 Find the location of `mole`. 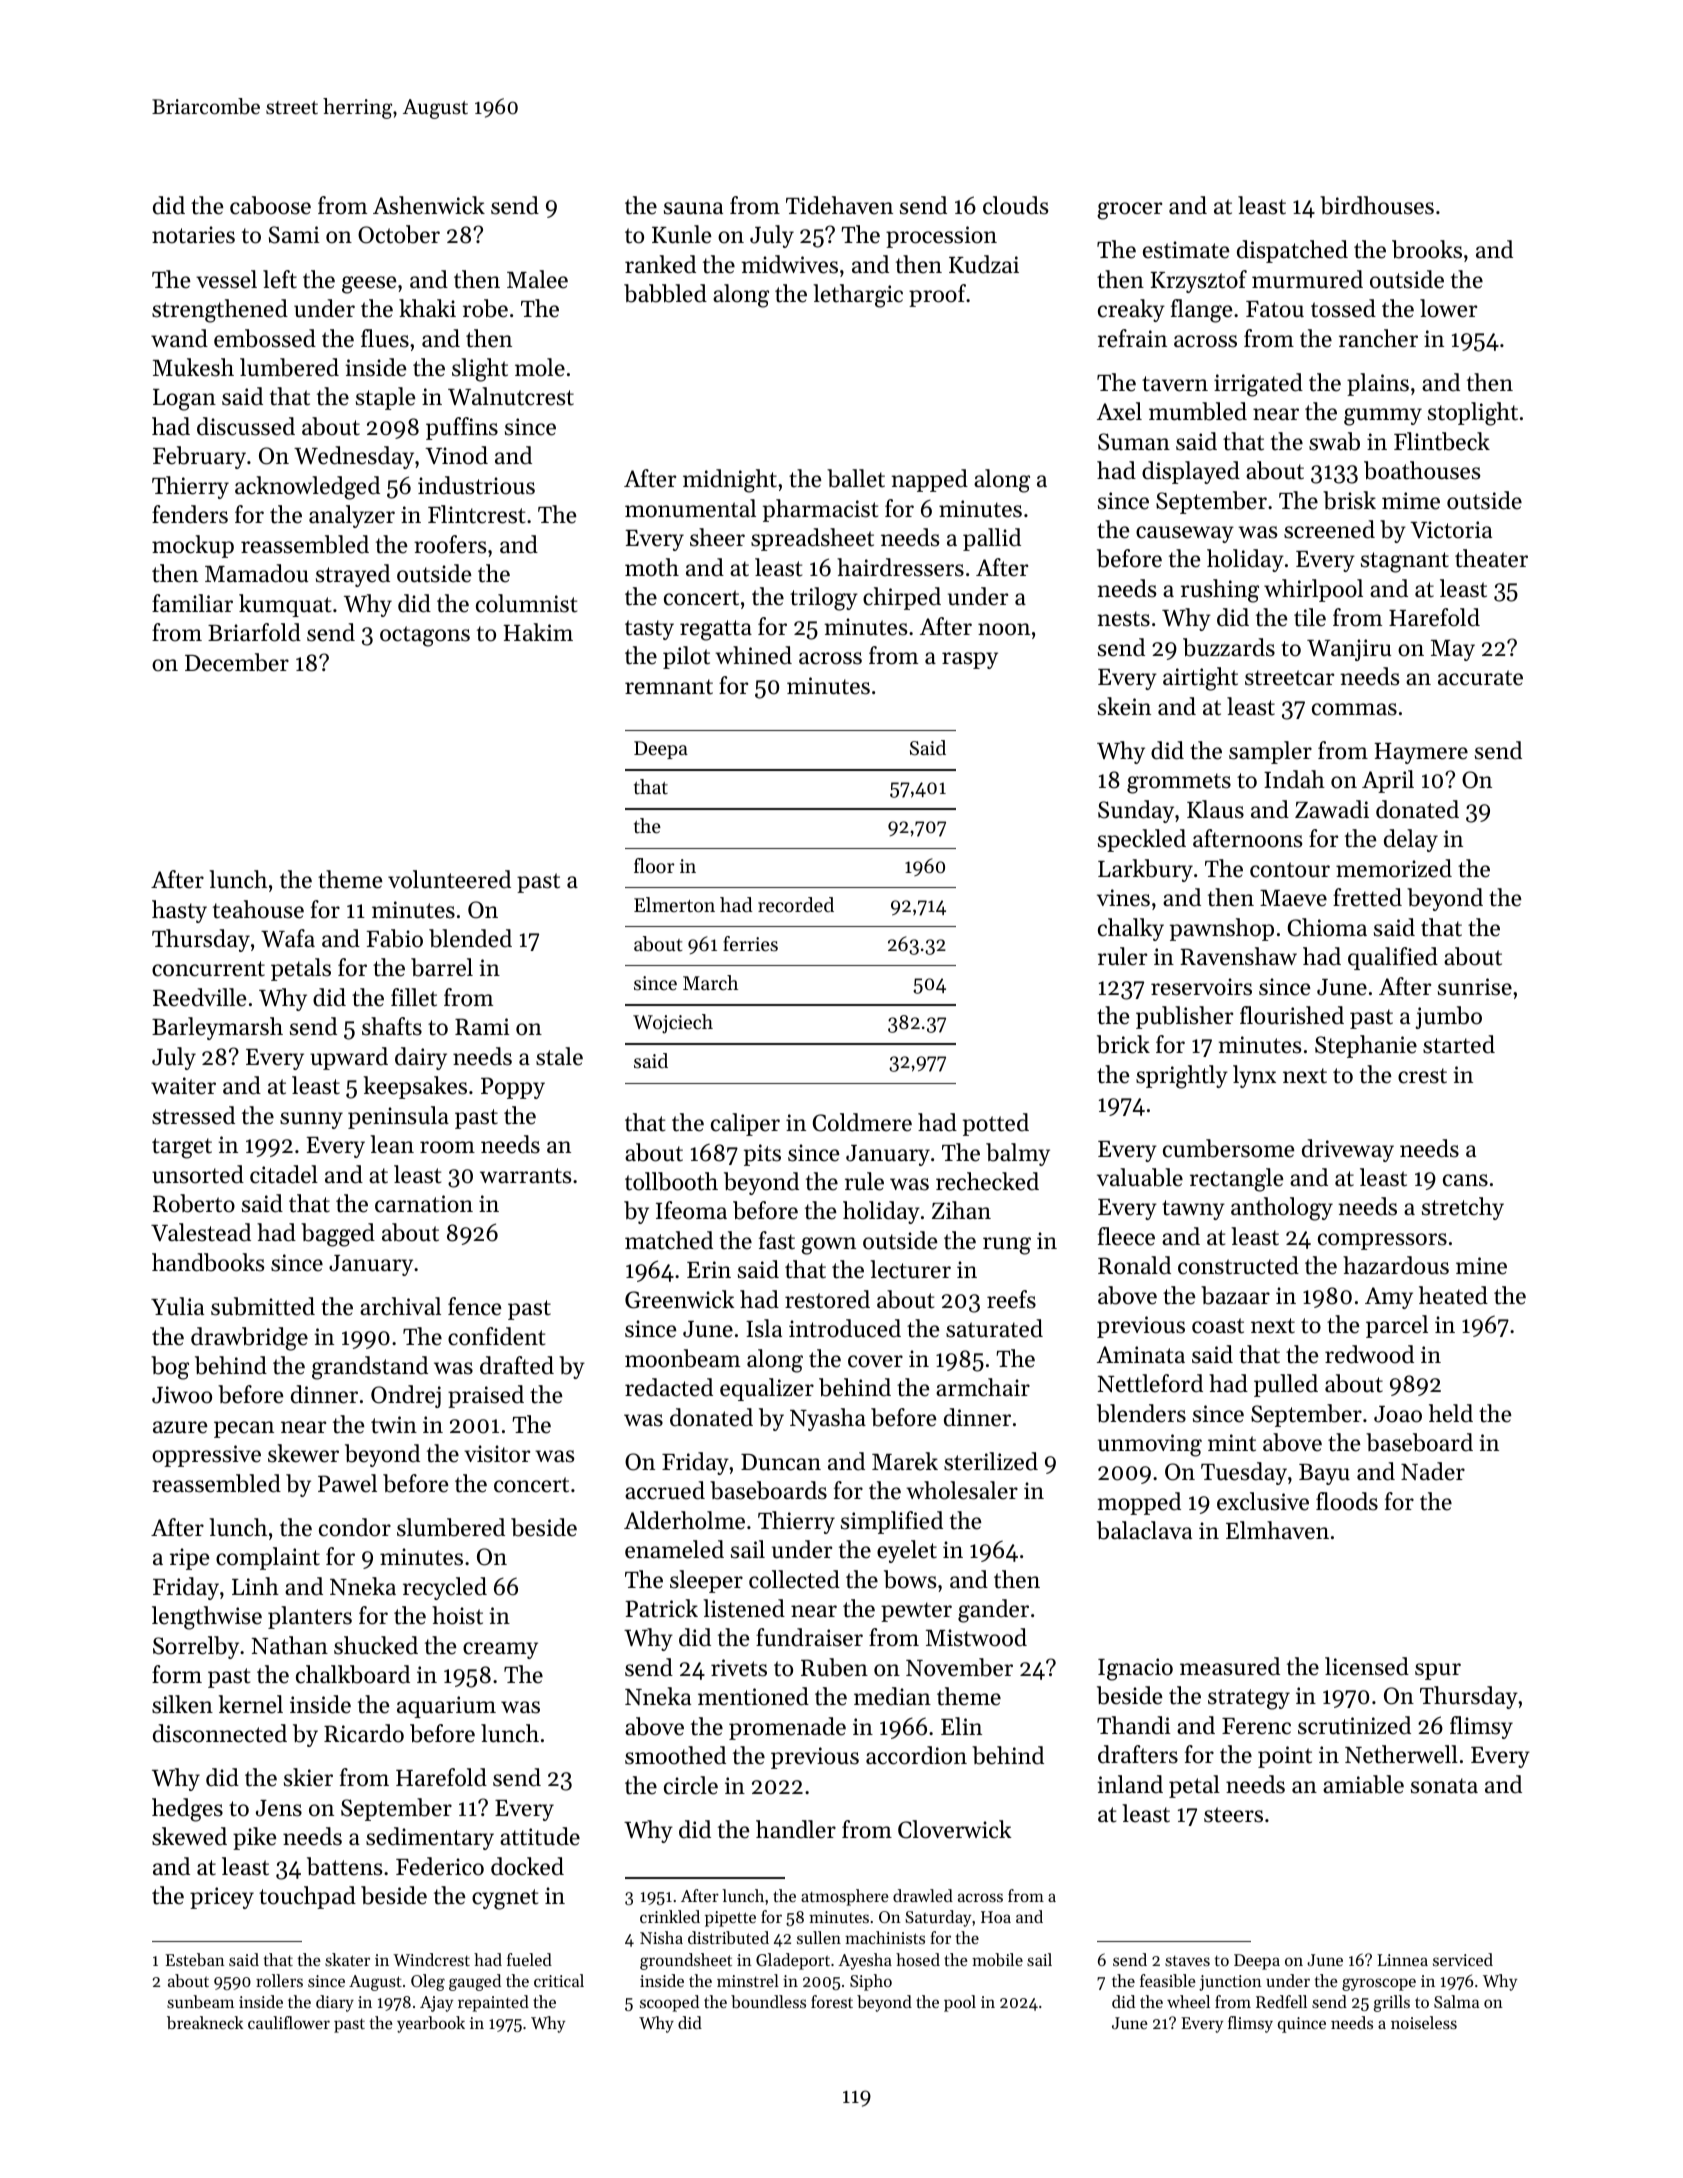

mole is located at coordinates (540, 367).
